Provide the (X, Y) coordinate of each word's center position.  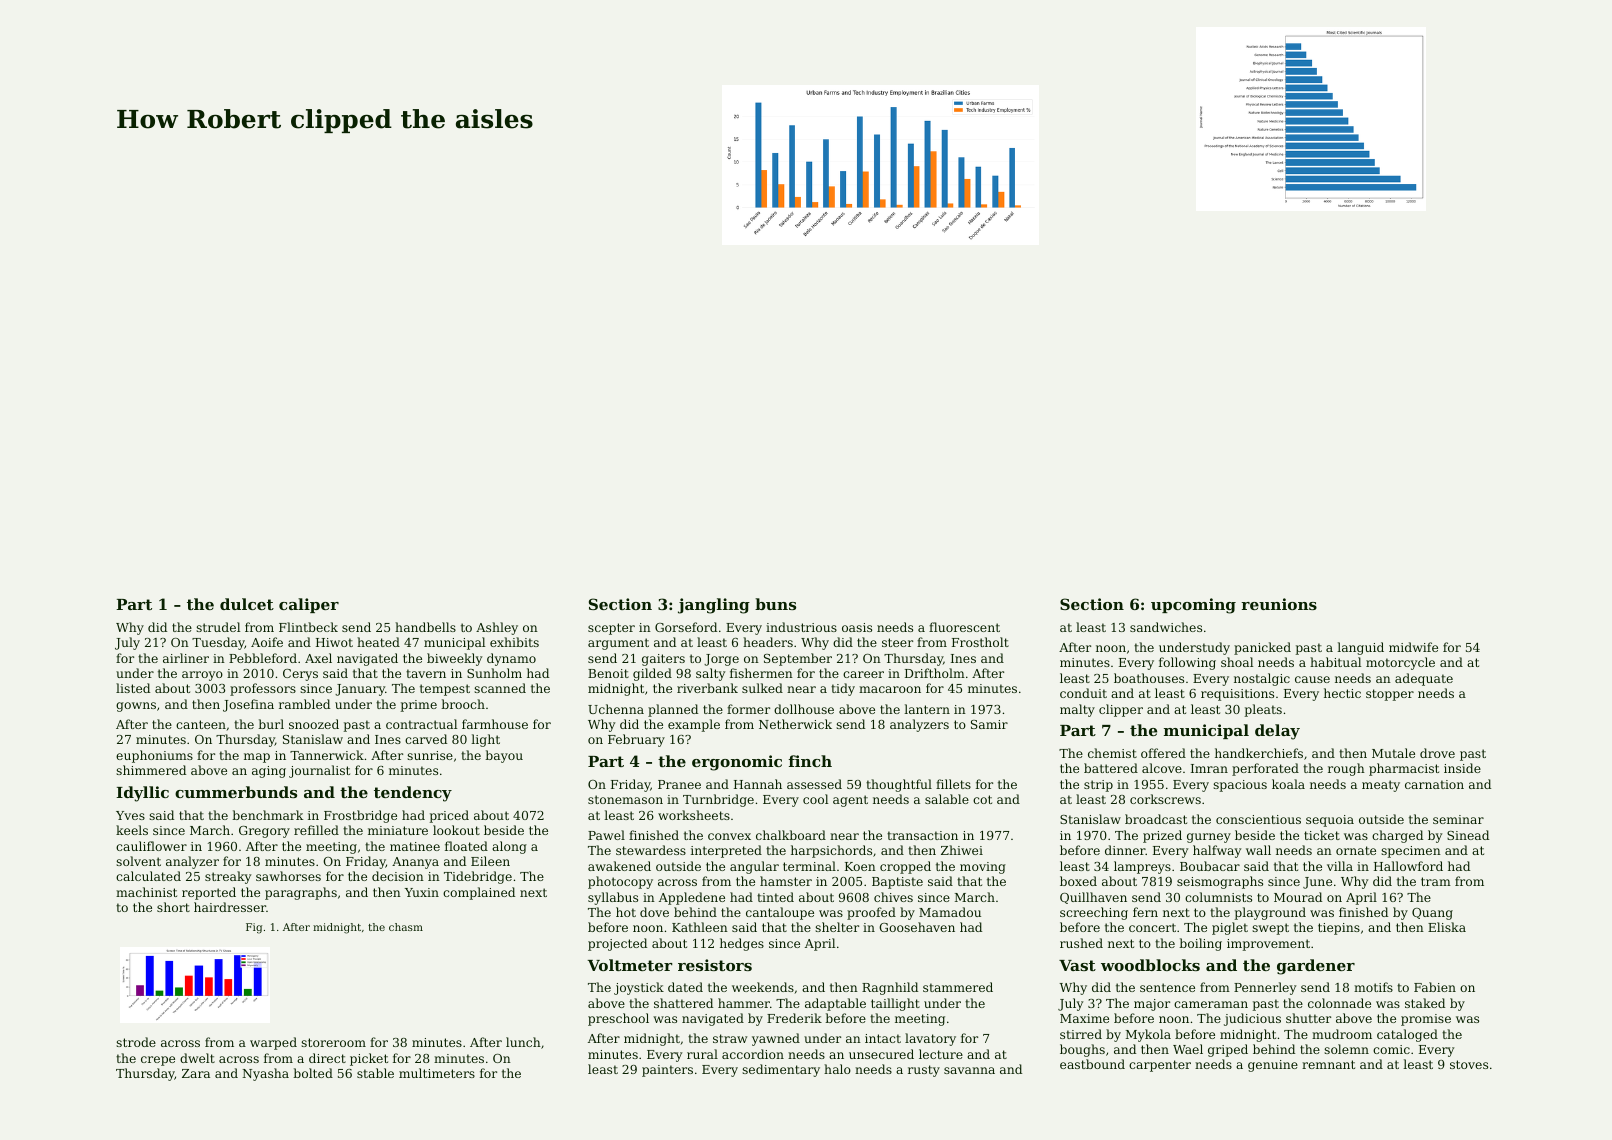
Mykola (1148, 1035)
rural (702, 1054)
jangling (714, 606)
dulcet (247, 604)
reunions (1279, 604)
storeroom (333, 1042)
